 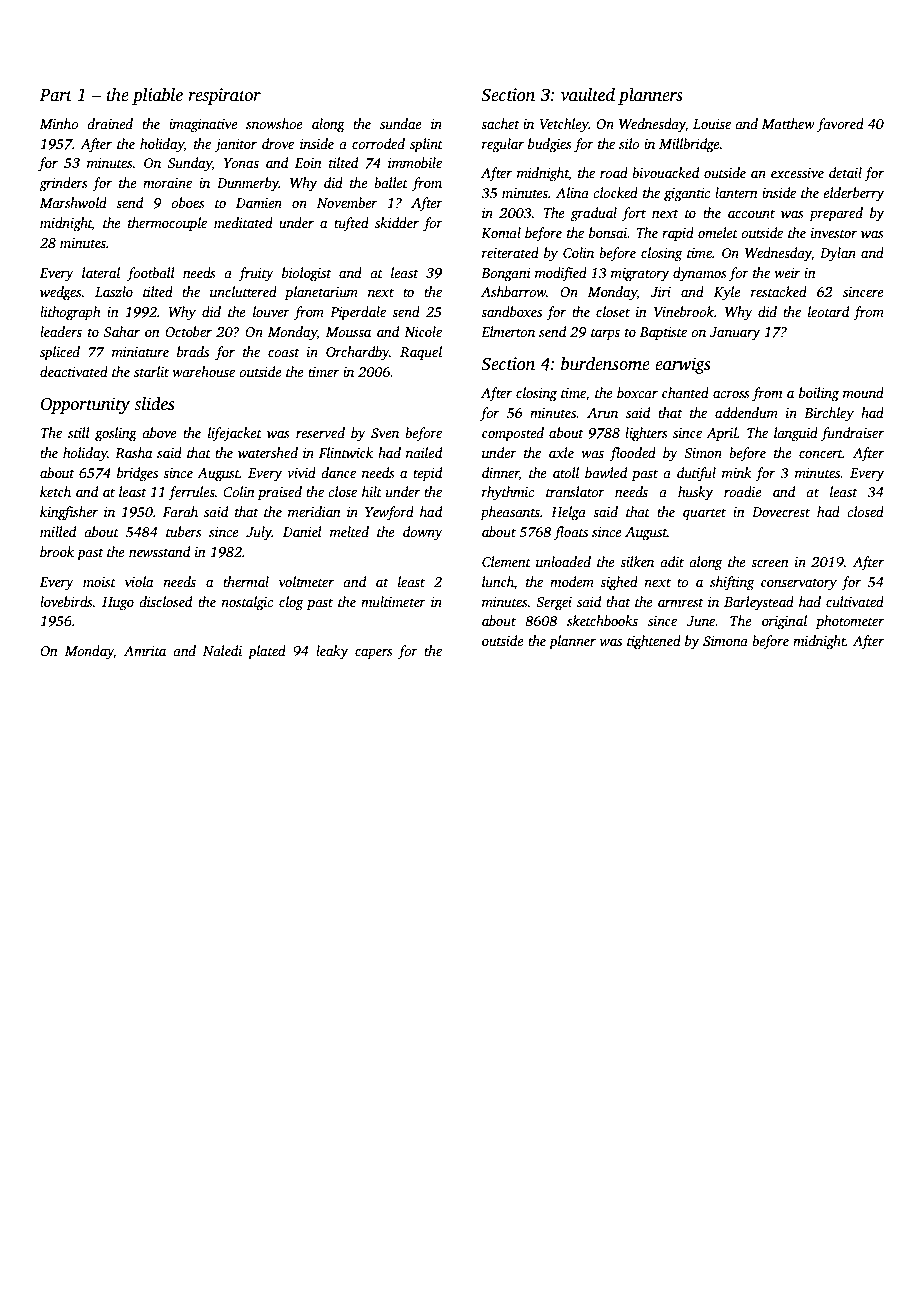 What do you see at coordinates (602, 413) in the screenshot?
I see `Arun` at bounding box center [602, 413].
